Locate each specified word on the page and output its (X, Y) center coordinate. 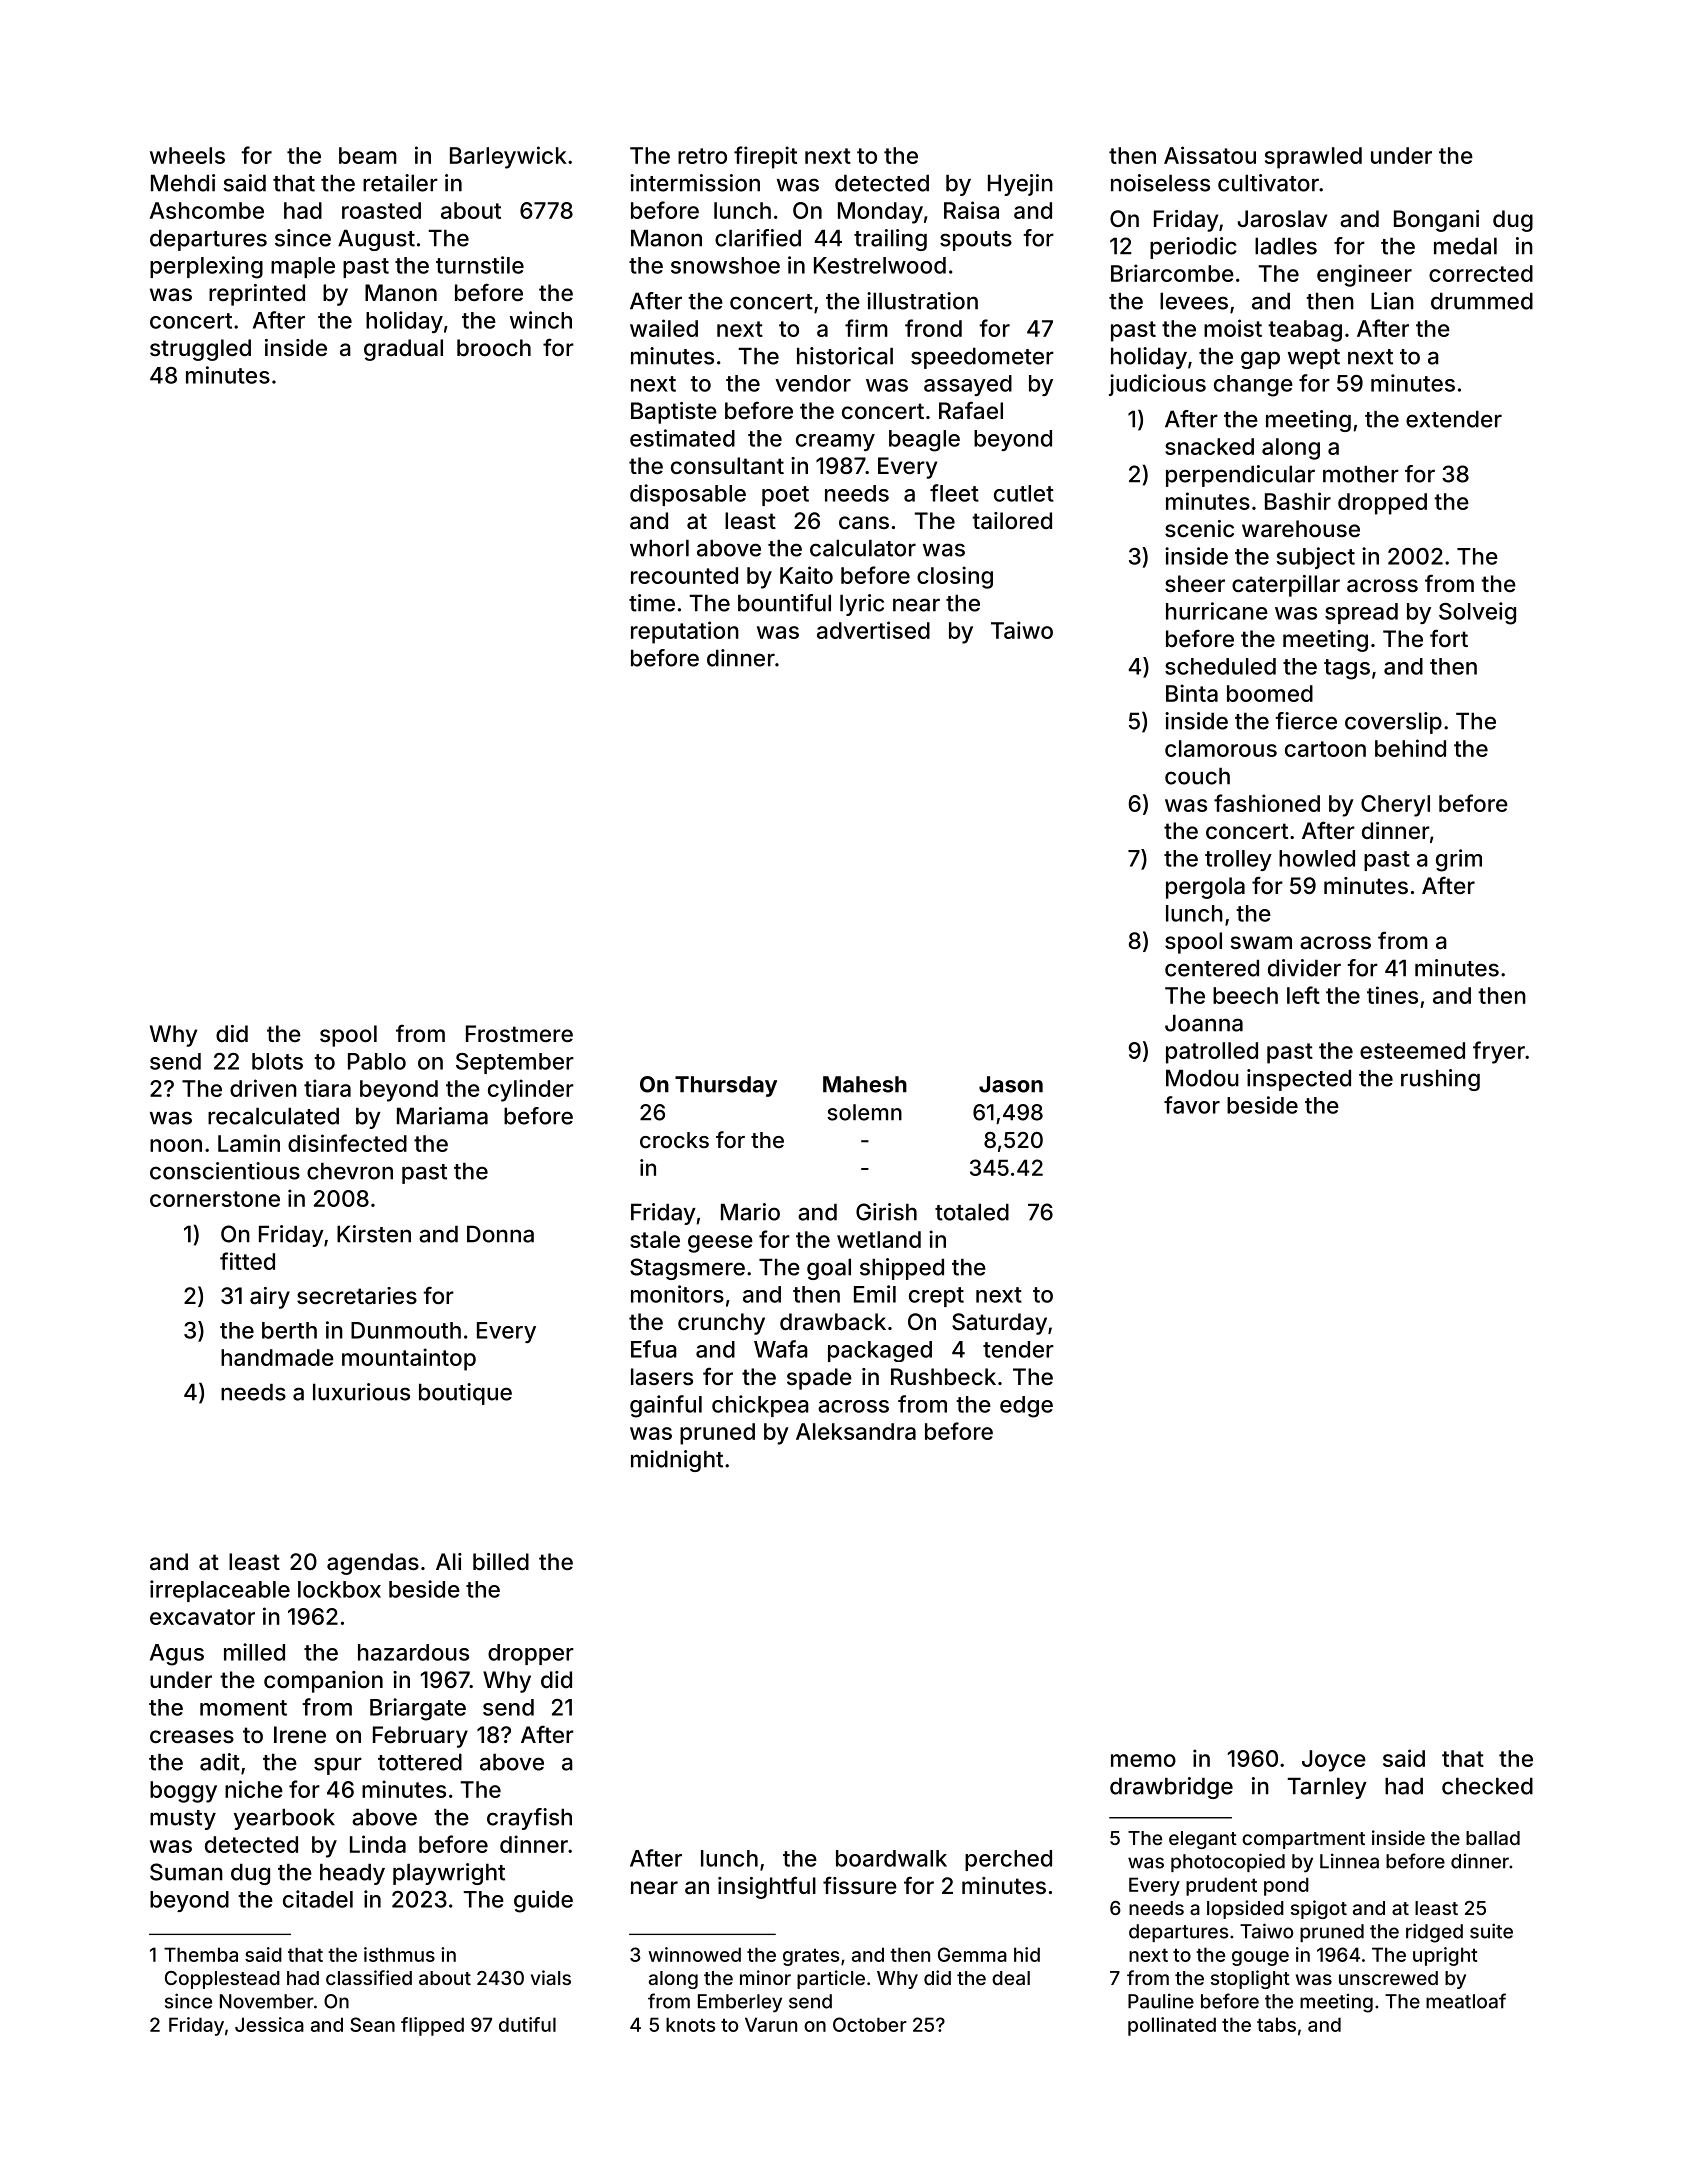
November (267, 2001)
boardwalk (891, 1858)
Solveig (1477, 613)
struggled (200, 350)
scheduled (1220, 666)
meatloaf (1466, 2001)
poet (785, 496)
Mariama (442, 1116)
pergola (1205, 888)
